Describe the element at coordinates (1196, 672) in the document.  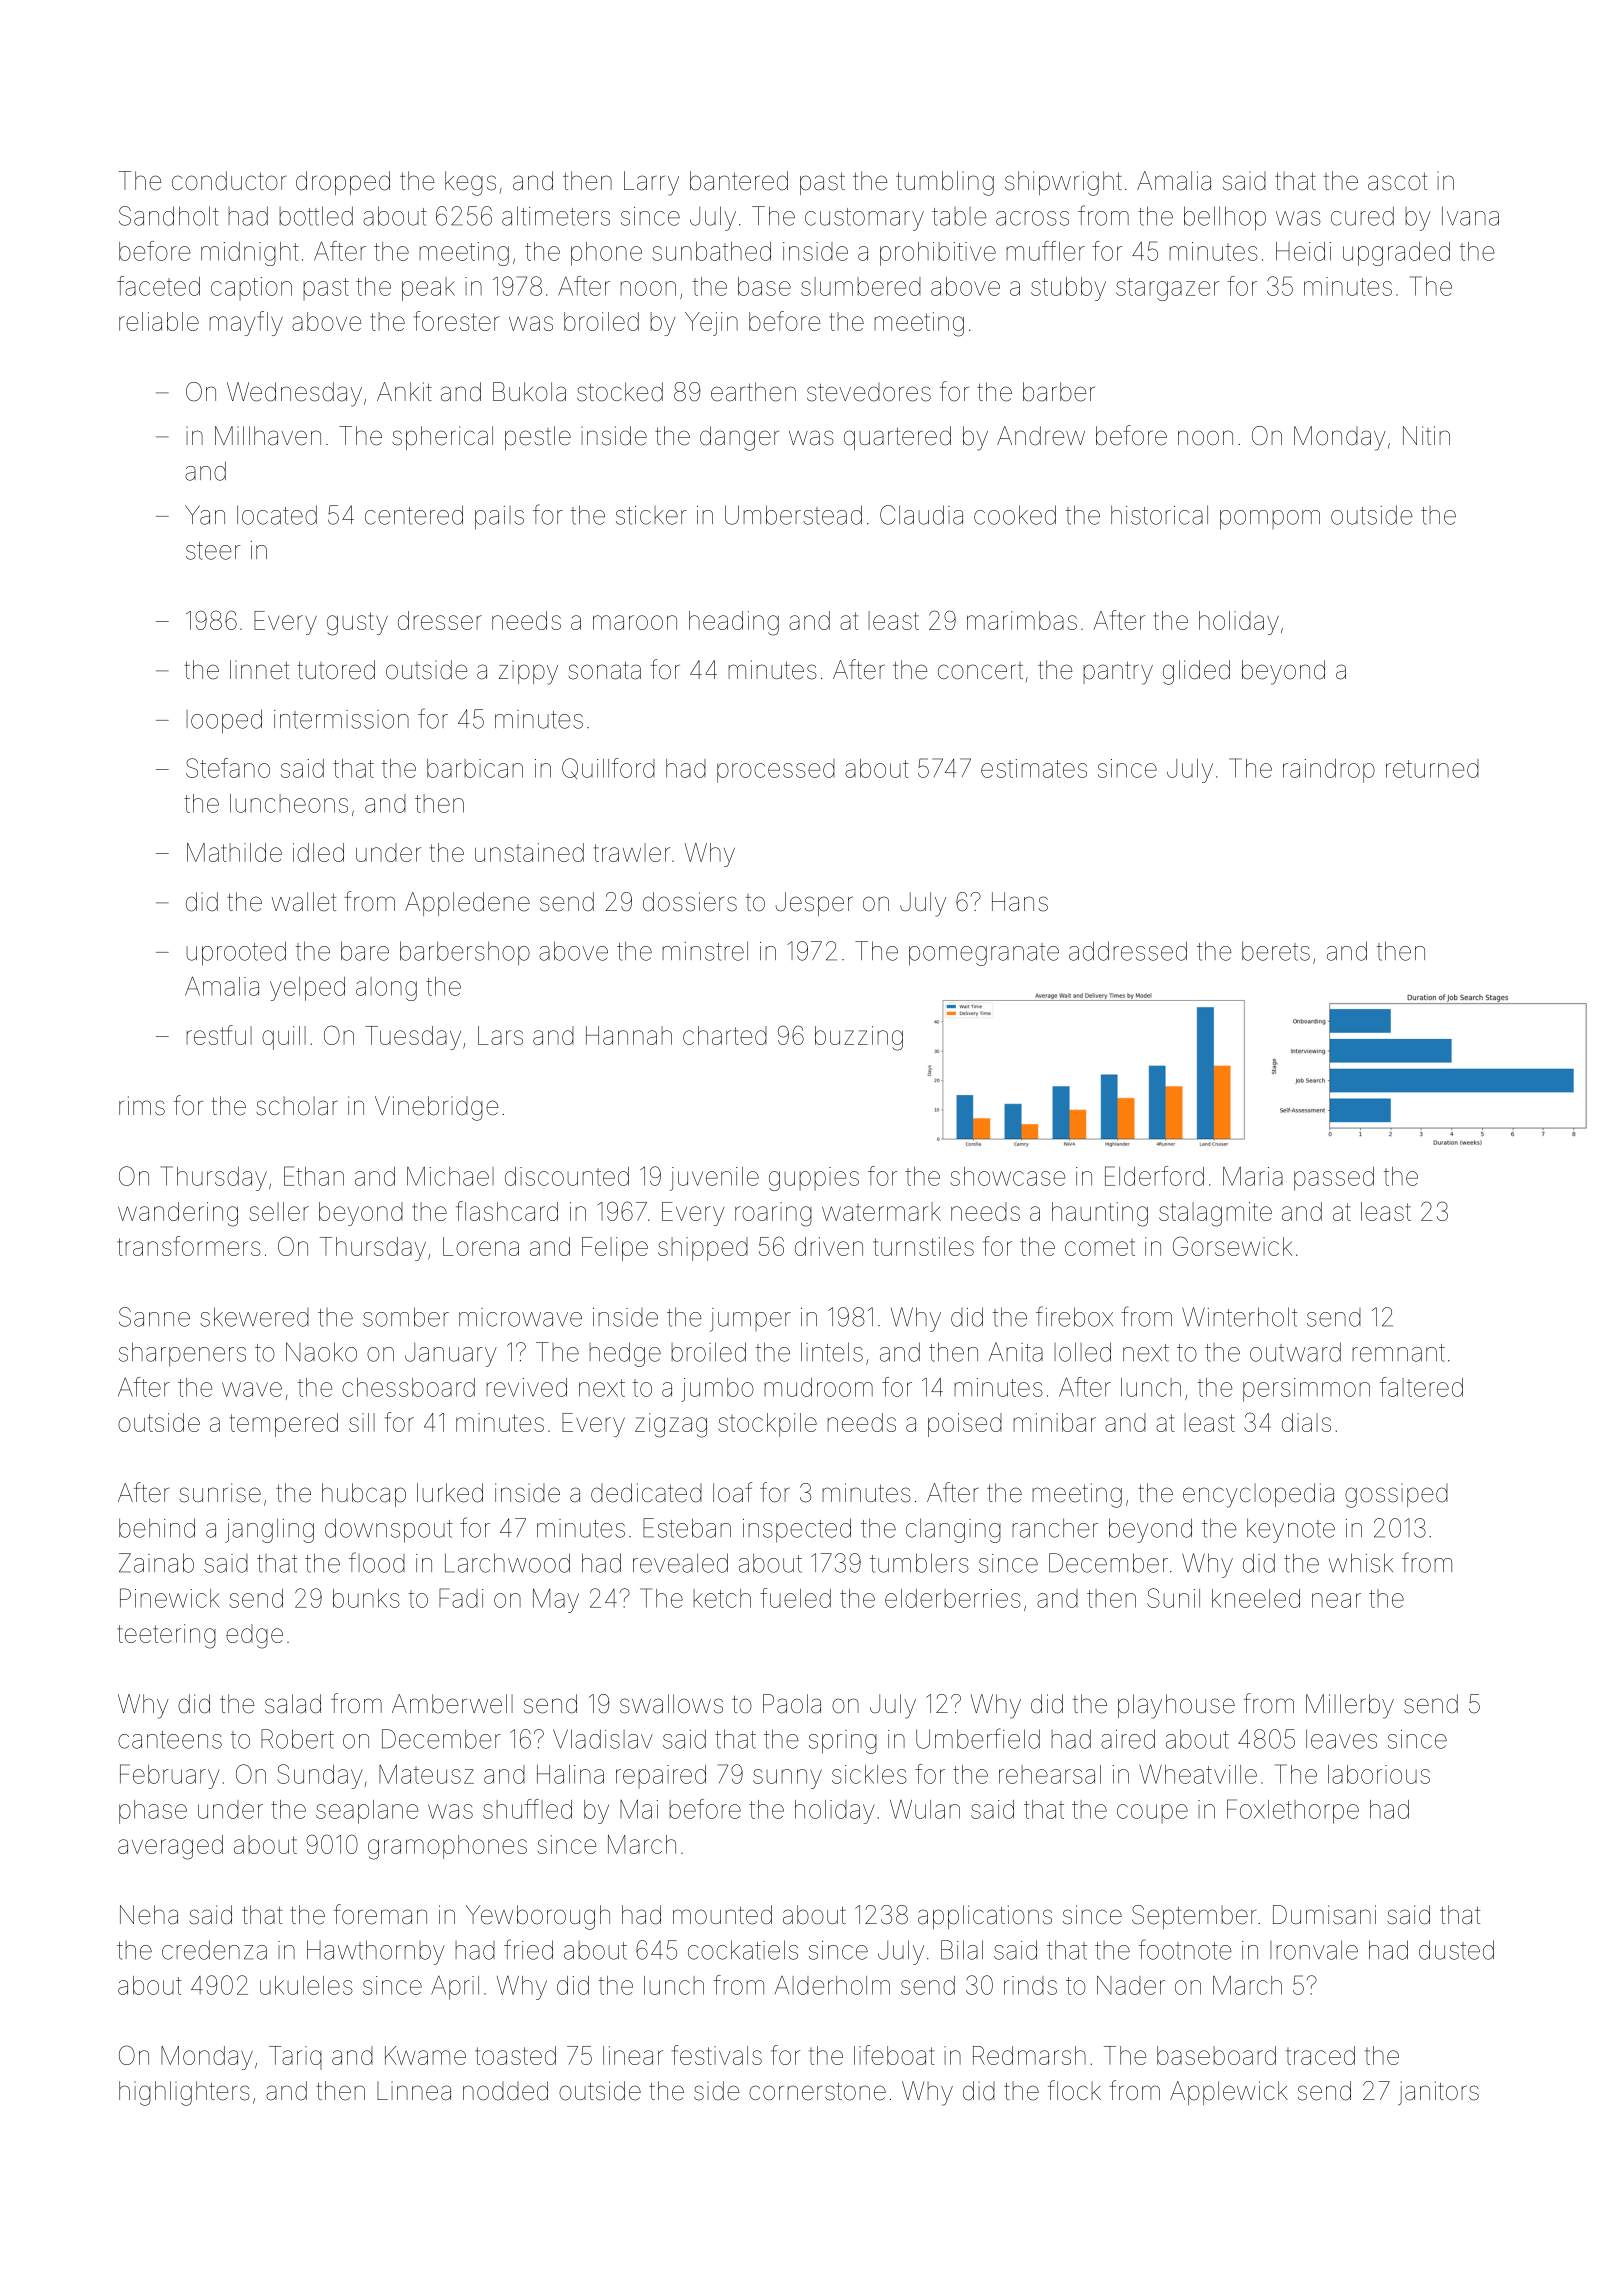
I see `glided` at that location.
